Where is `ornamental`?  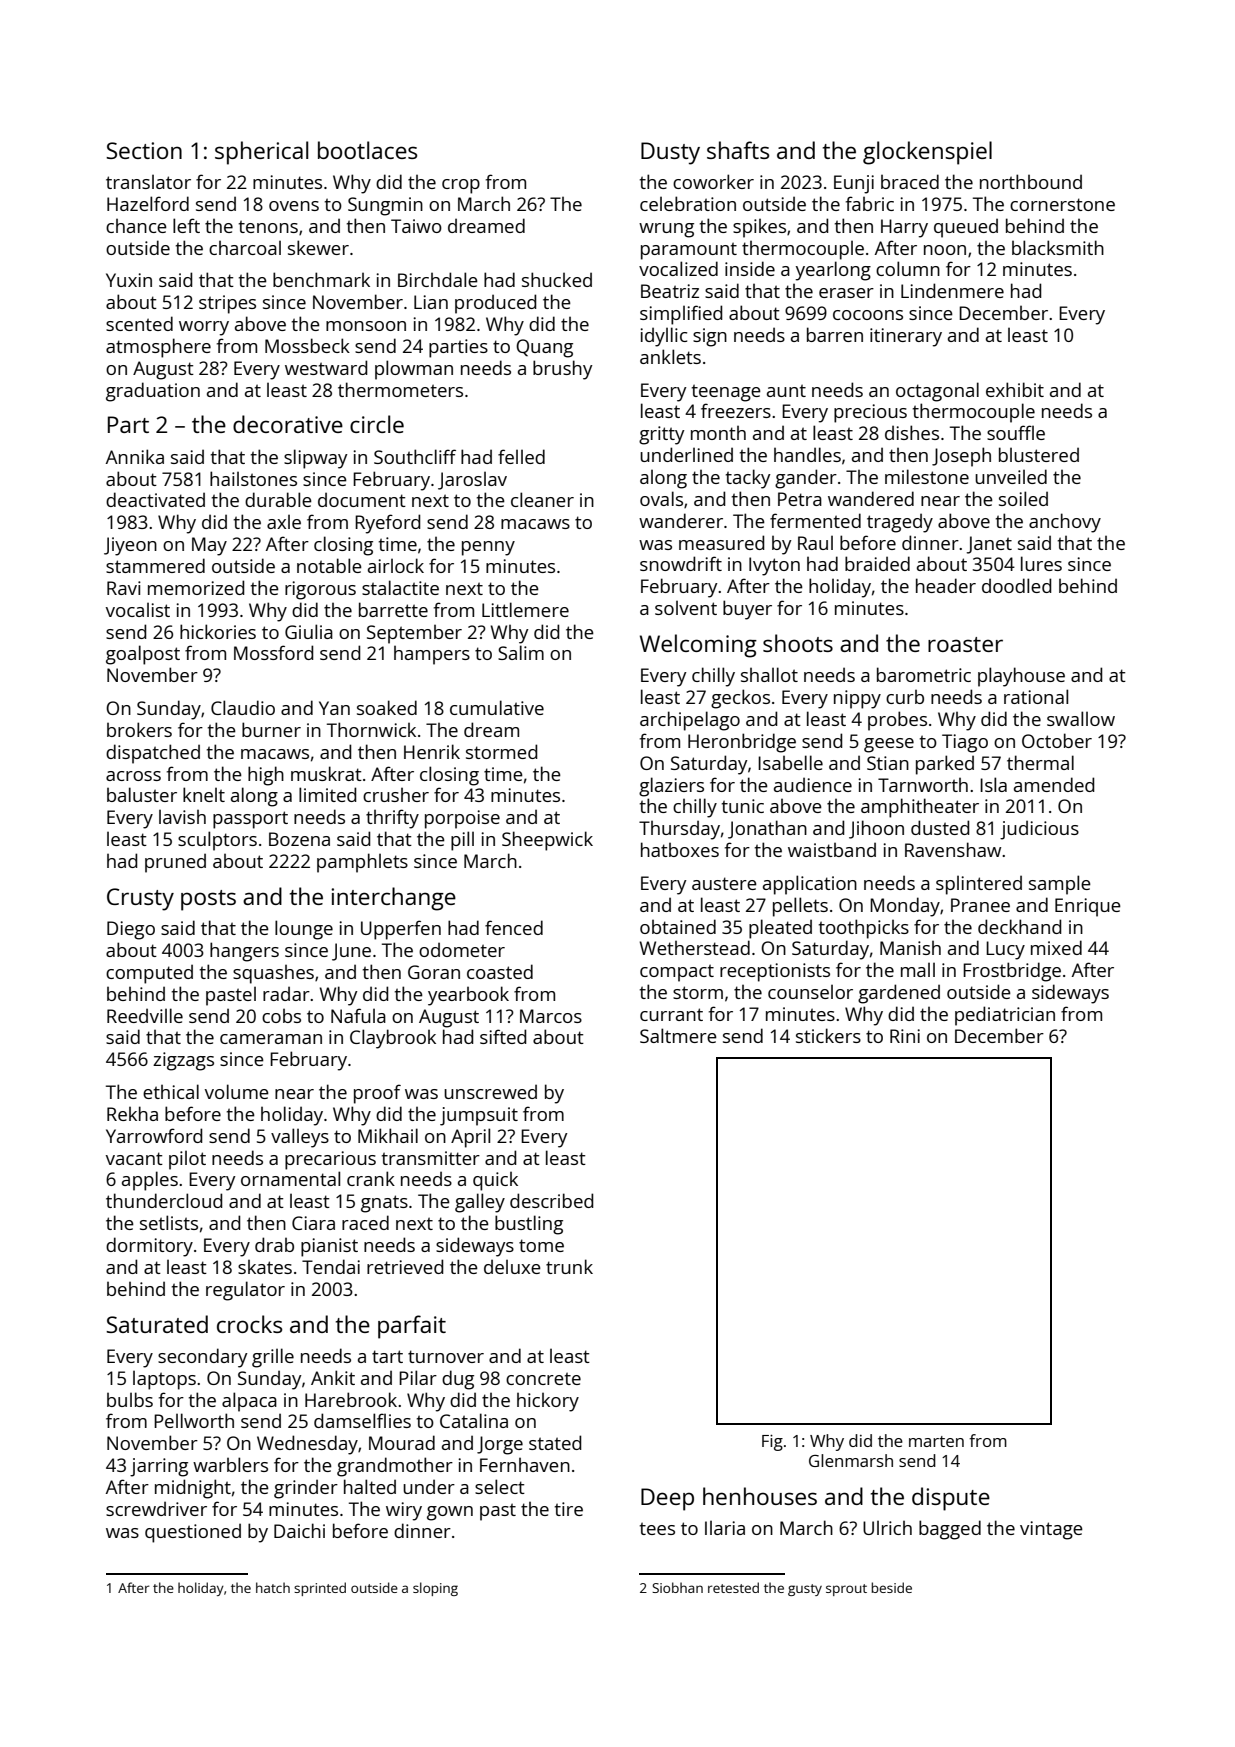
ornamental is located at coordinates (290, 1178).
